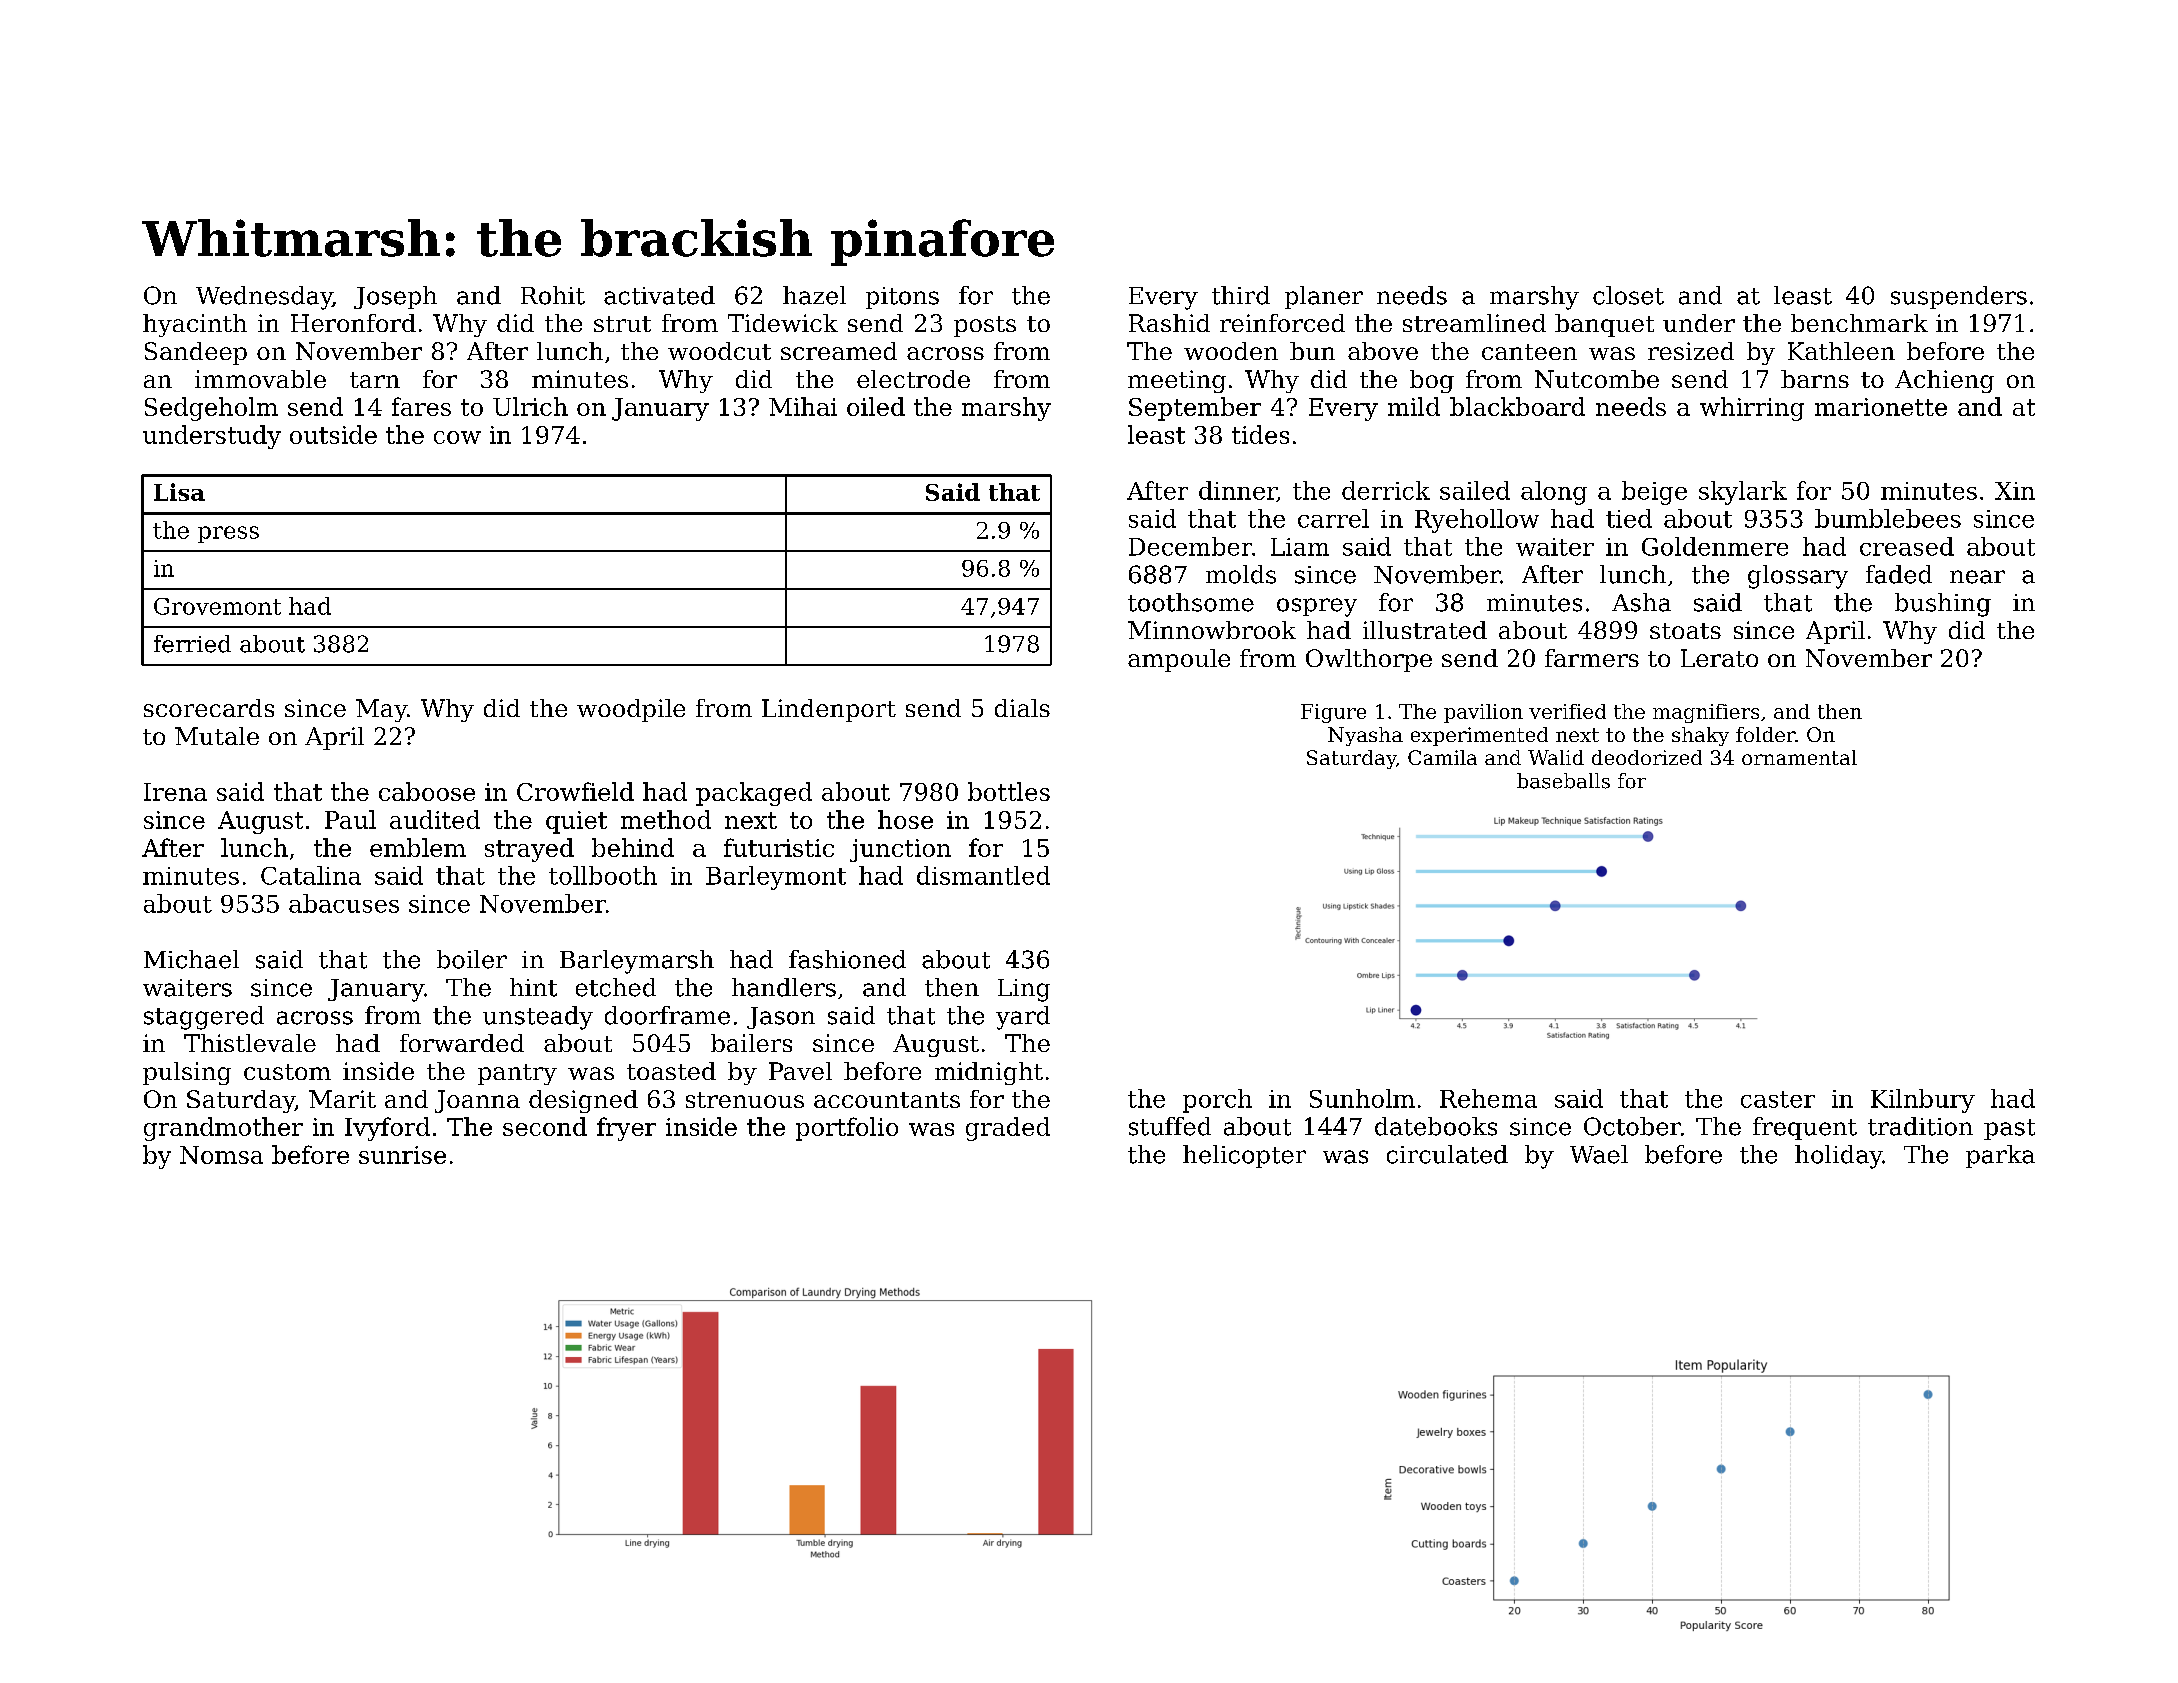  I want to click on Joseph, so click(395, 297).
